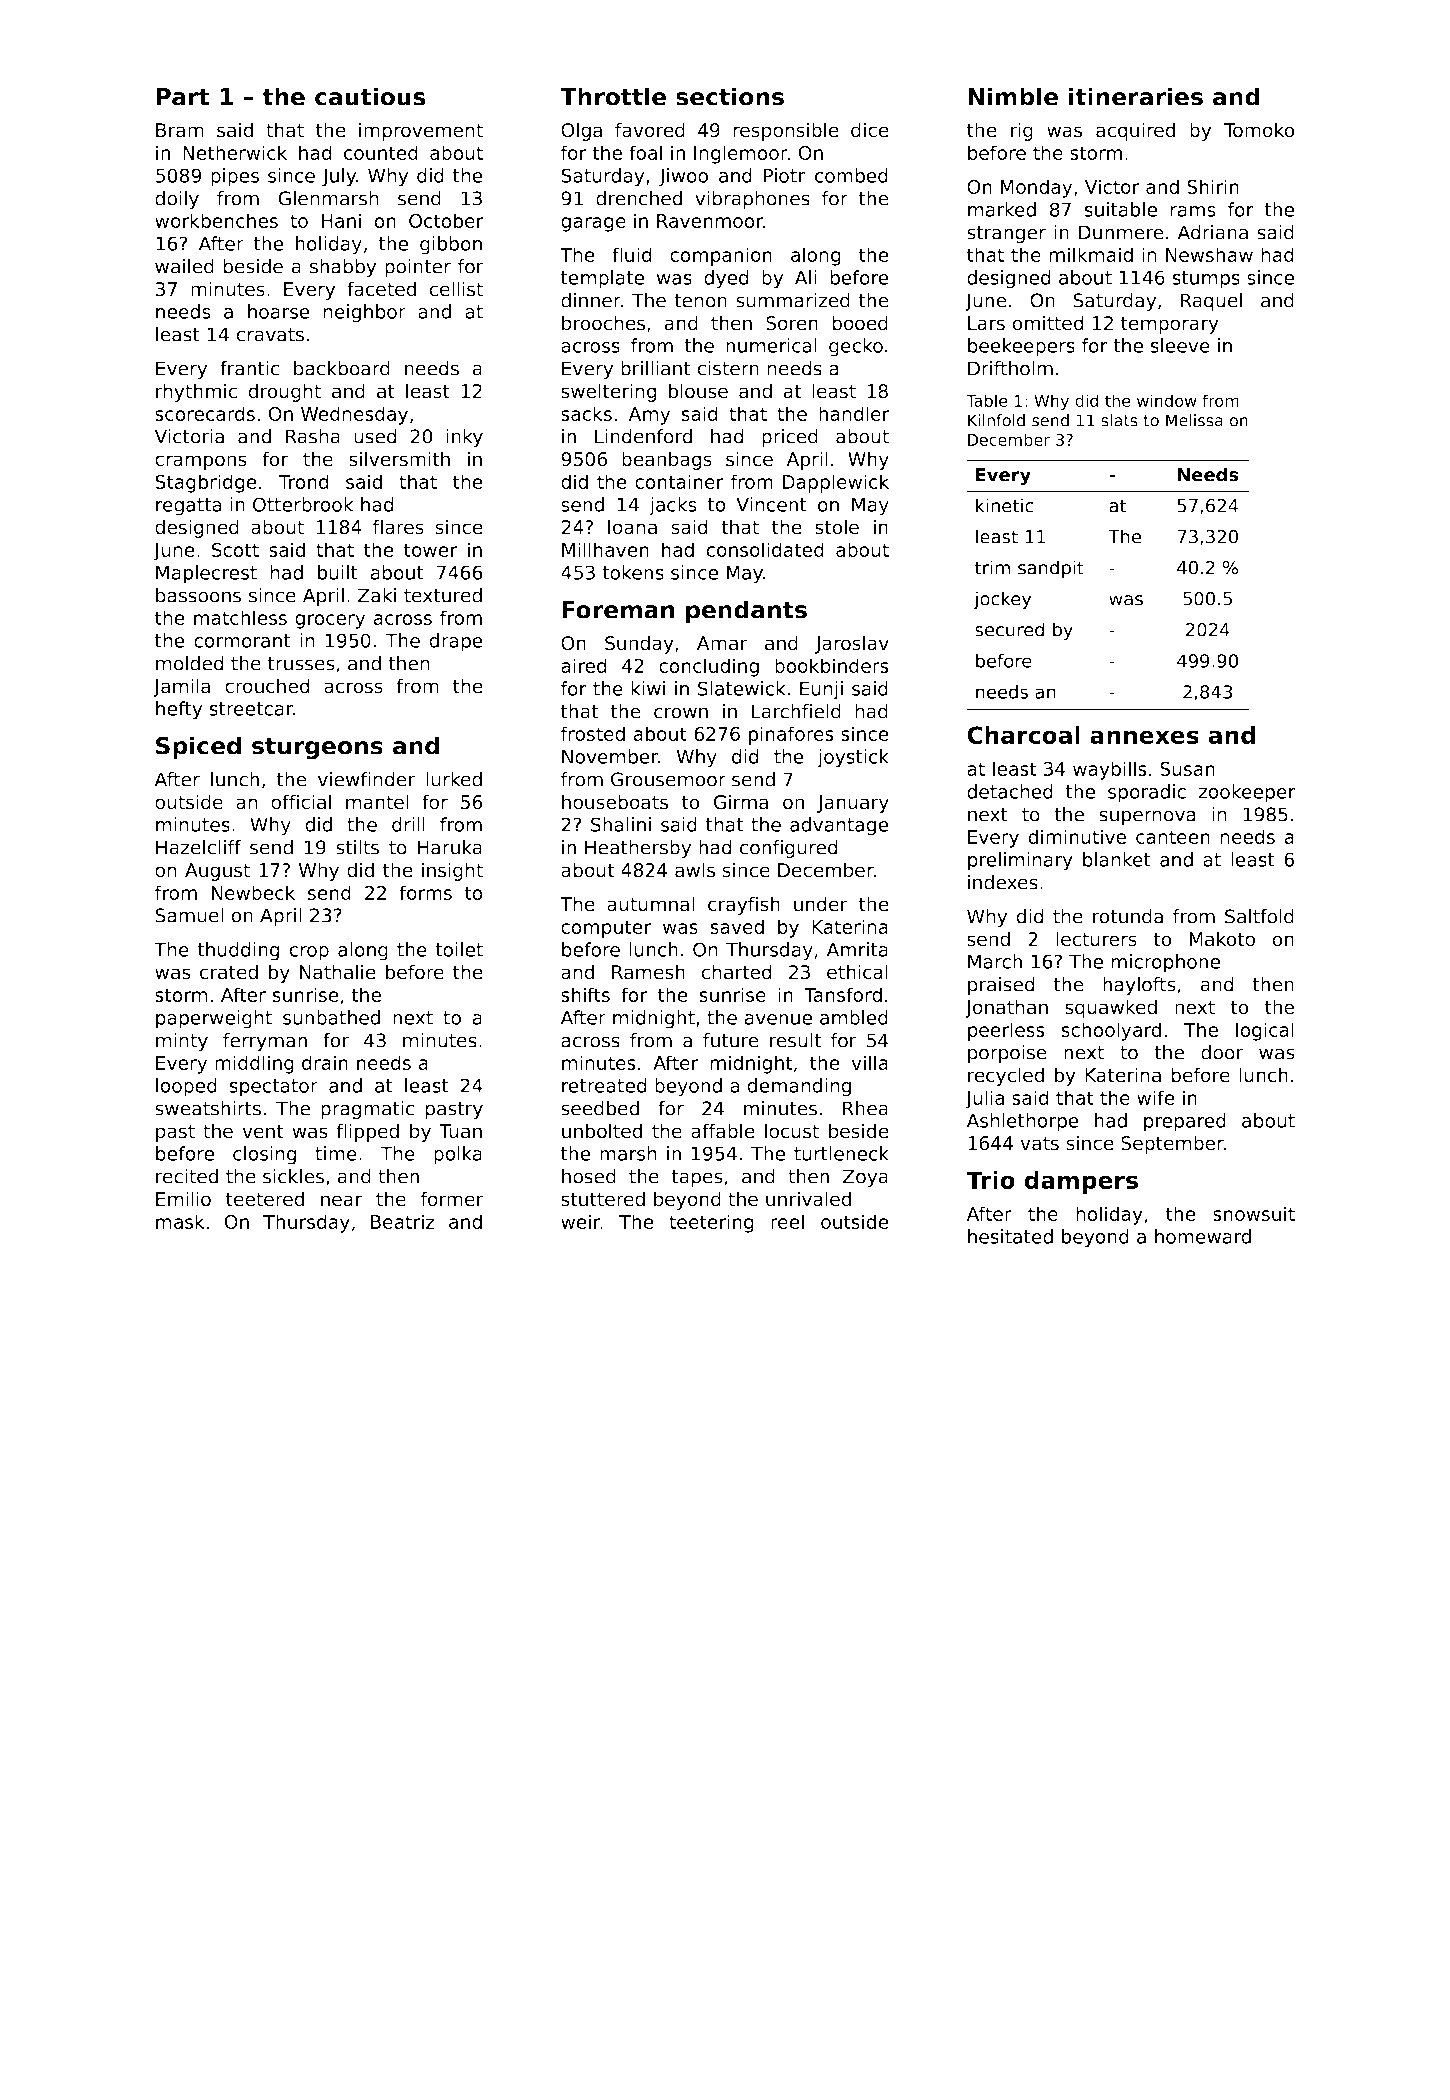 The height and width of the screenshot is (2100, 1450). What do you see at coordinates (771, 504) in the screenshot?
I see `Vincent` at bounding box center [771, 504].
